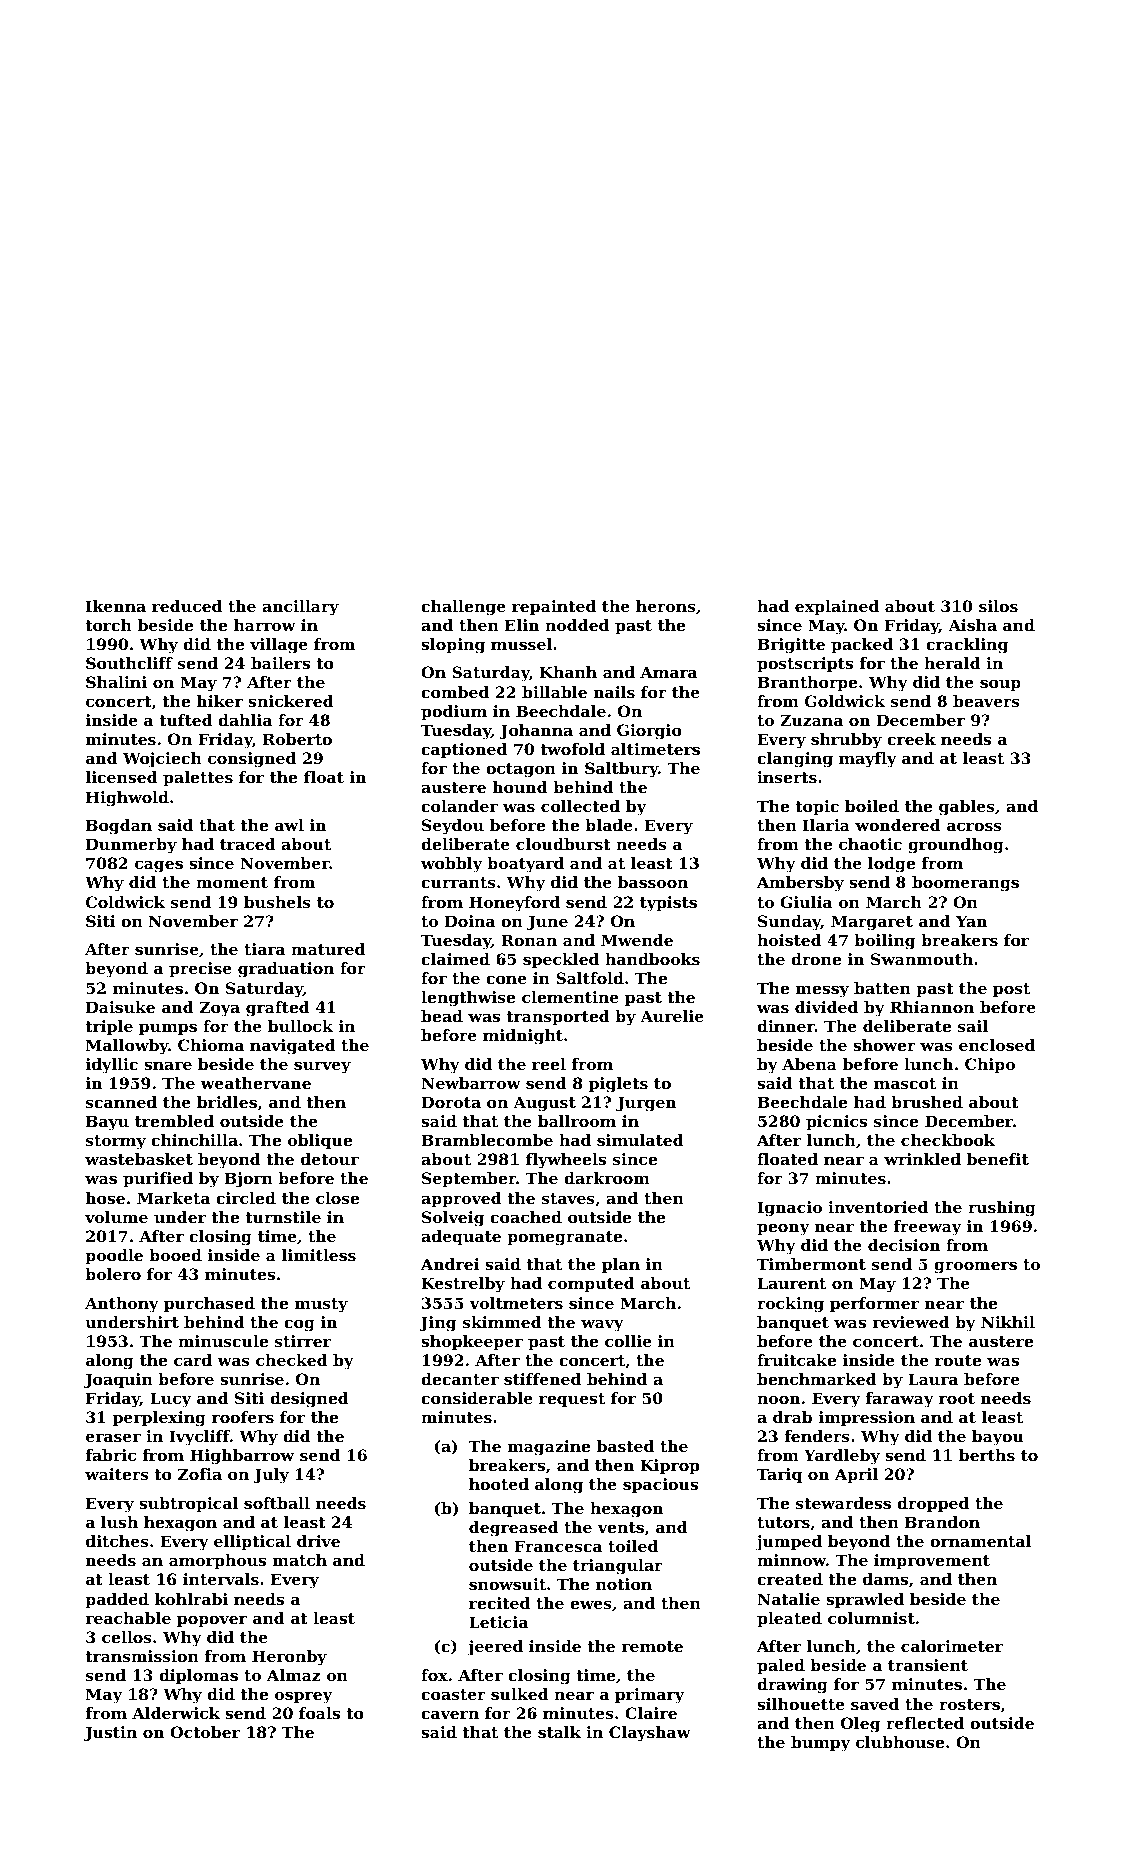  What do you see at coordinates (227, 1102) in the document?
I see `bridles` at bounding box center [227, 1102].
